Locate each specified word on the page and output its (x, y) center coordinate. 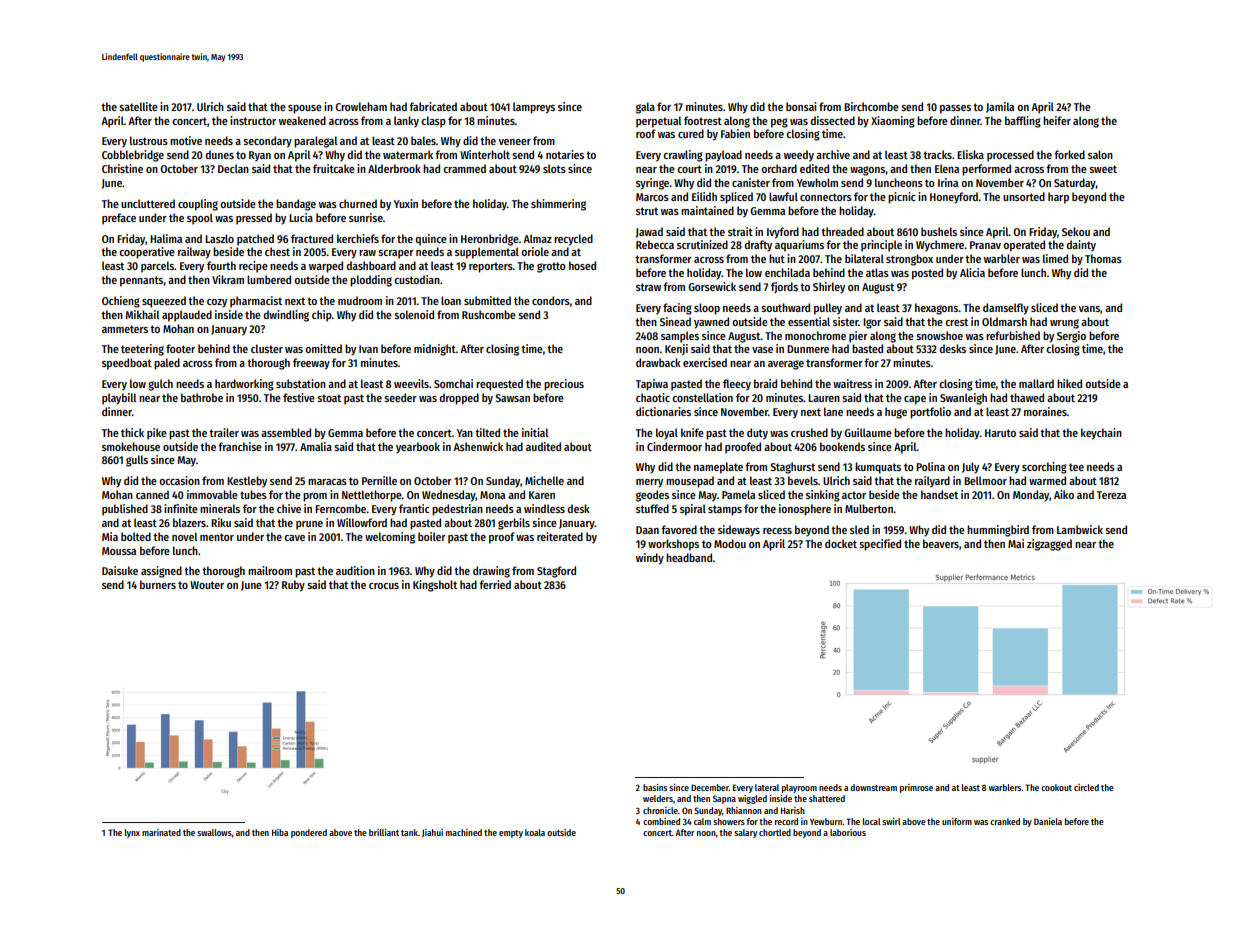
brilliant (384, 832)
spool (200, 219)
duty (757, 434)
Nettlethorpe (372, 496)
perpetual (658, 122)
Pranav (985, 245)
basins (655, 787)
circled (1086, 787)
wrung (1064, 324)
